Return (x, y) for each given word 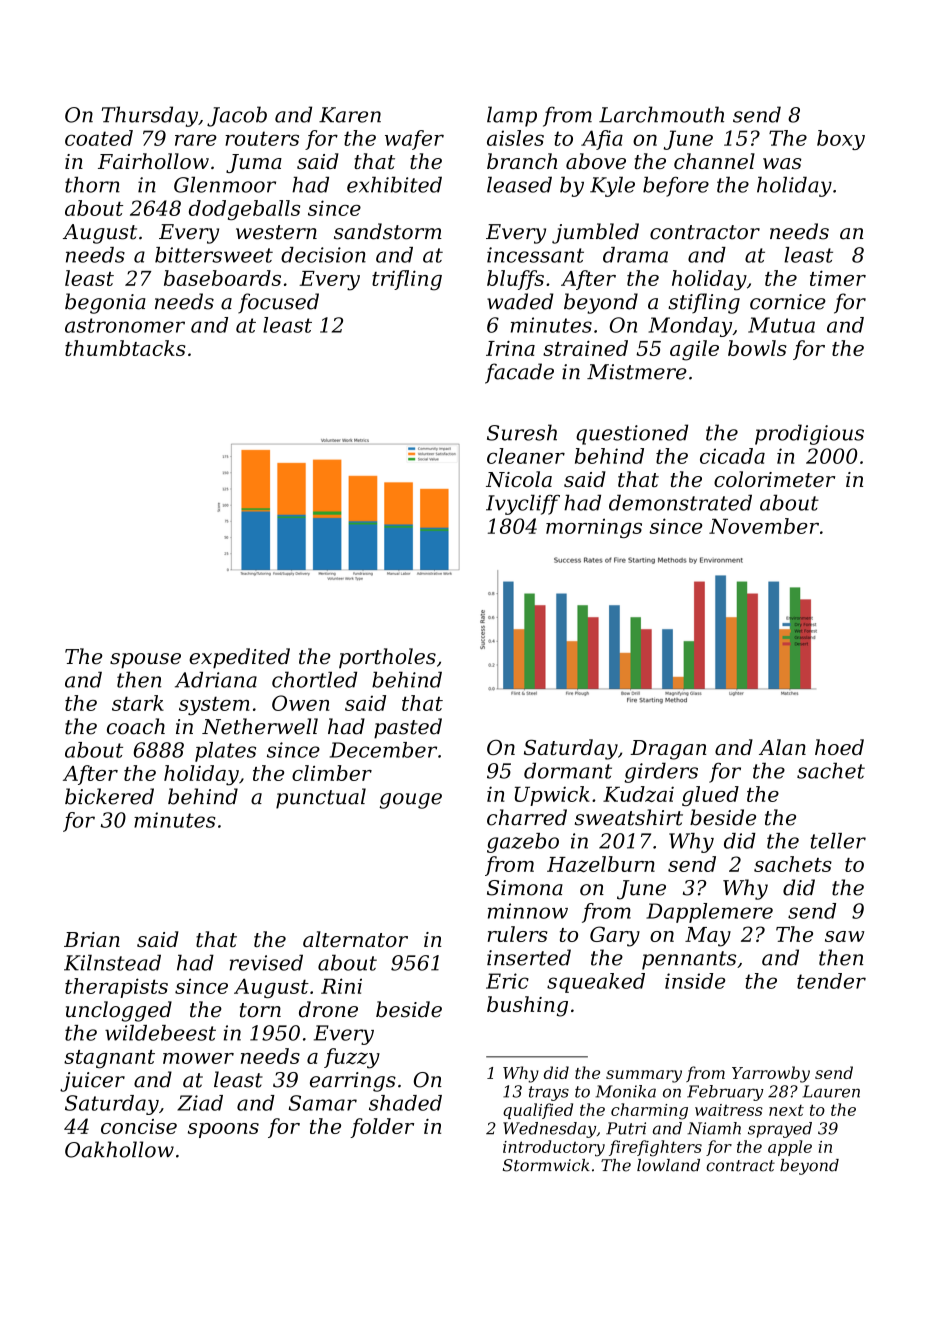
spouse (145, 661)
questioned (632, 434)
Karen (350, 115)
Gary (615, 936)
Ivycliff (523, 504)
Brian (92, 939)
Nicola (519, 479)
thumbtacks (125, 348)
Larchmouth (661, 114)
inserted (529, 957)
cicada (732, 456)
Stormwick (546, 1165)
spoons (223, 1130)
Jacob (237, 116)
